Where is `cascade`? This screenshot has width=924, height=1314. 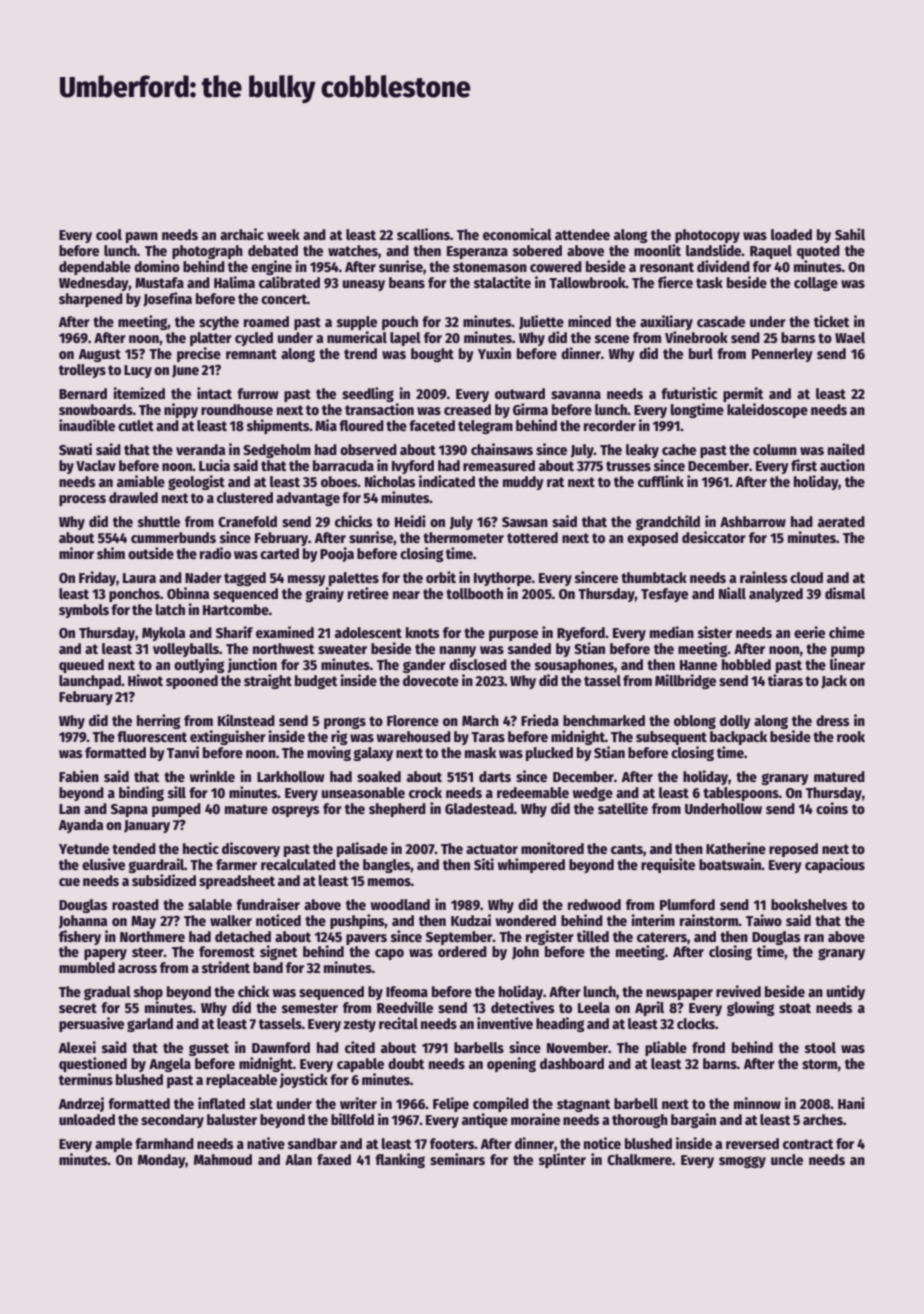 cascade is located at coordinates (721, 321).
